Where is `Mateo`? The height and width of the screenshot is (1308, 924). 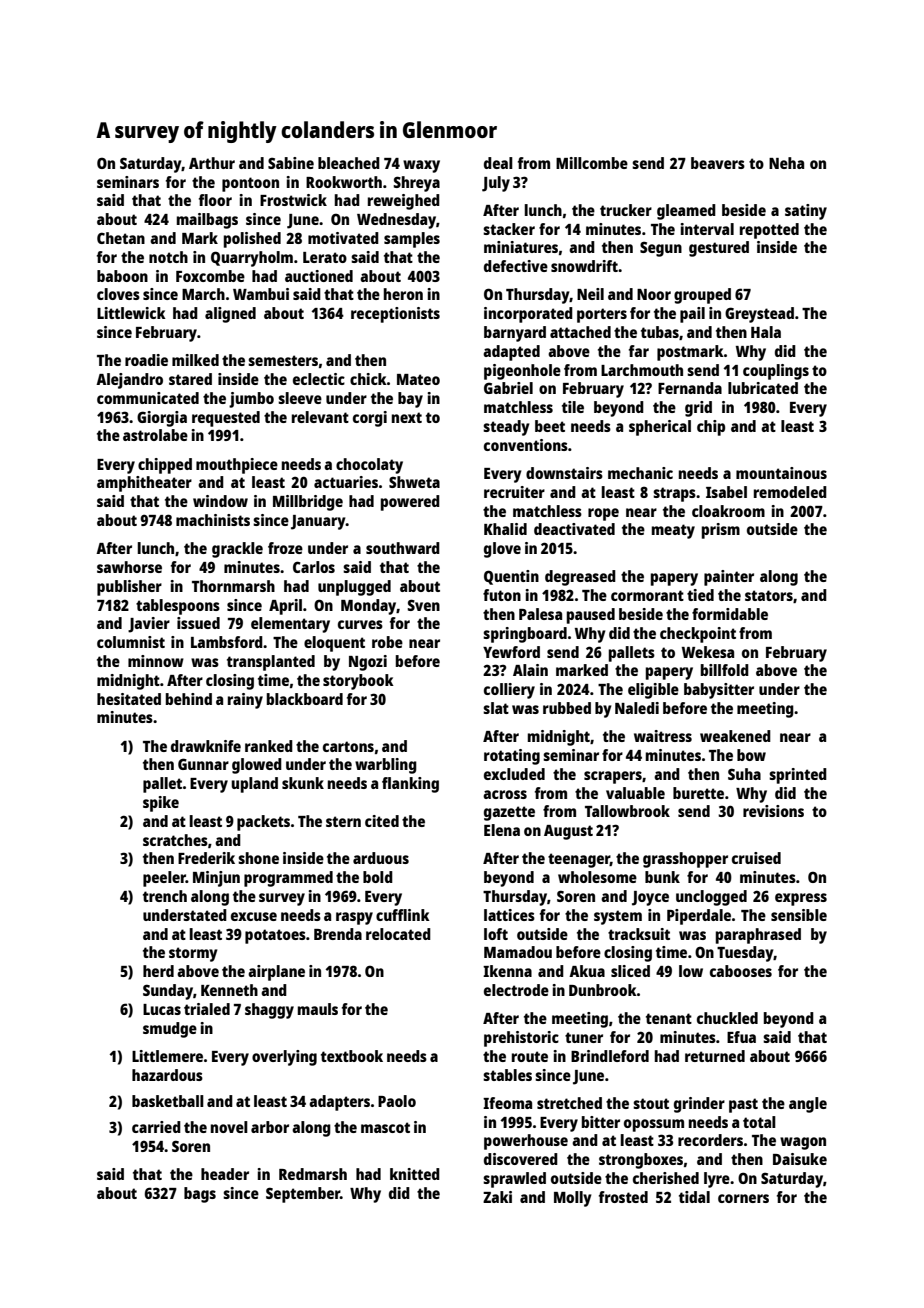
Mateo is located at coordinates (418, 379).
